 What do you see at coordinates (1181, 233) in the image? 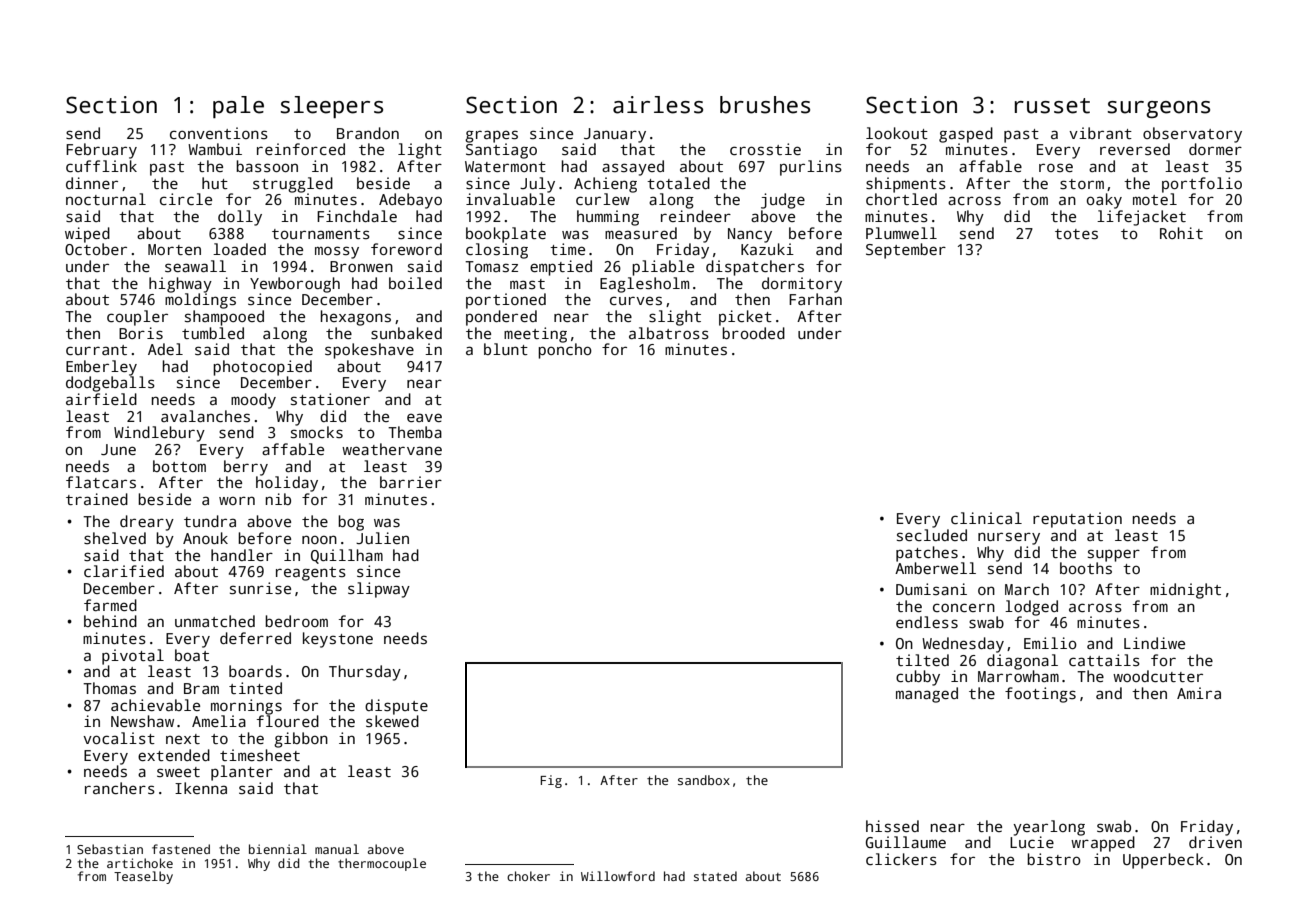
I see `Rohit` at bounding box center [1181, 233].
